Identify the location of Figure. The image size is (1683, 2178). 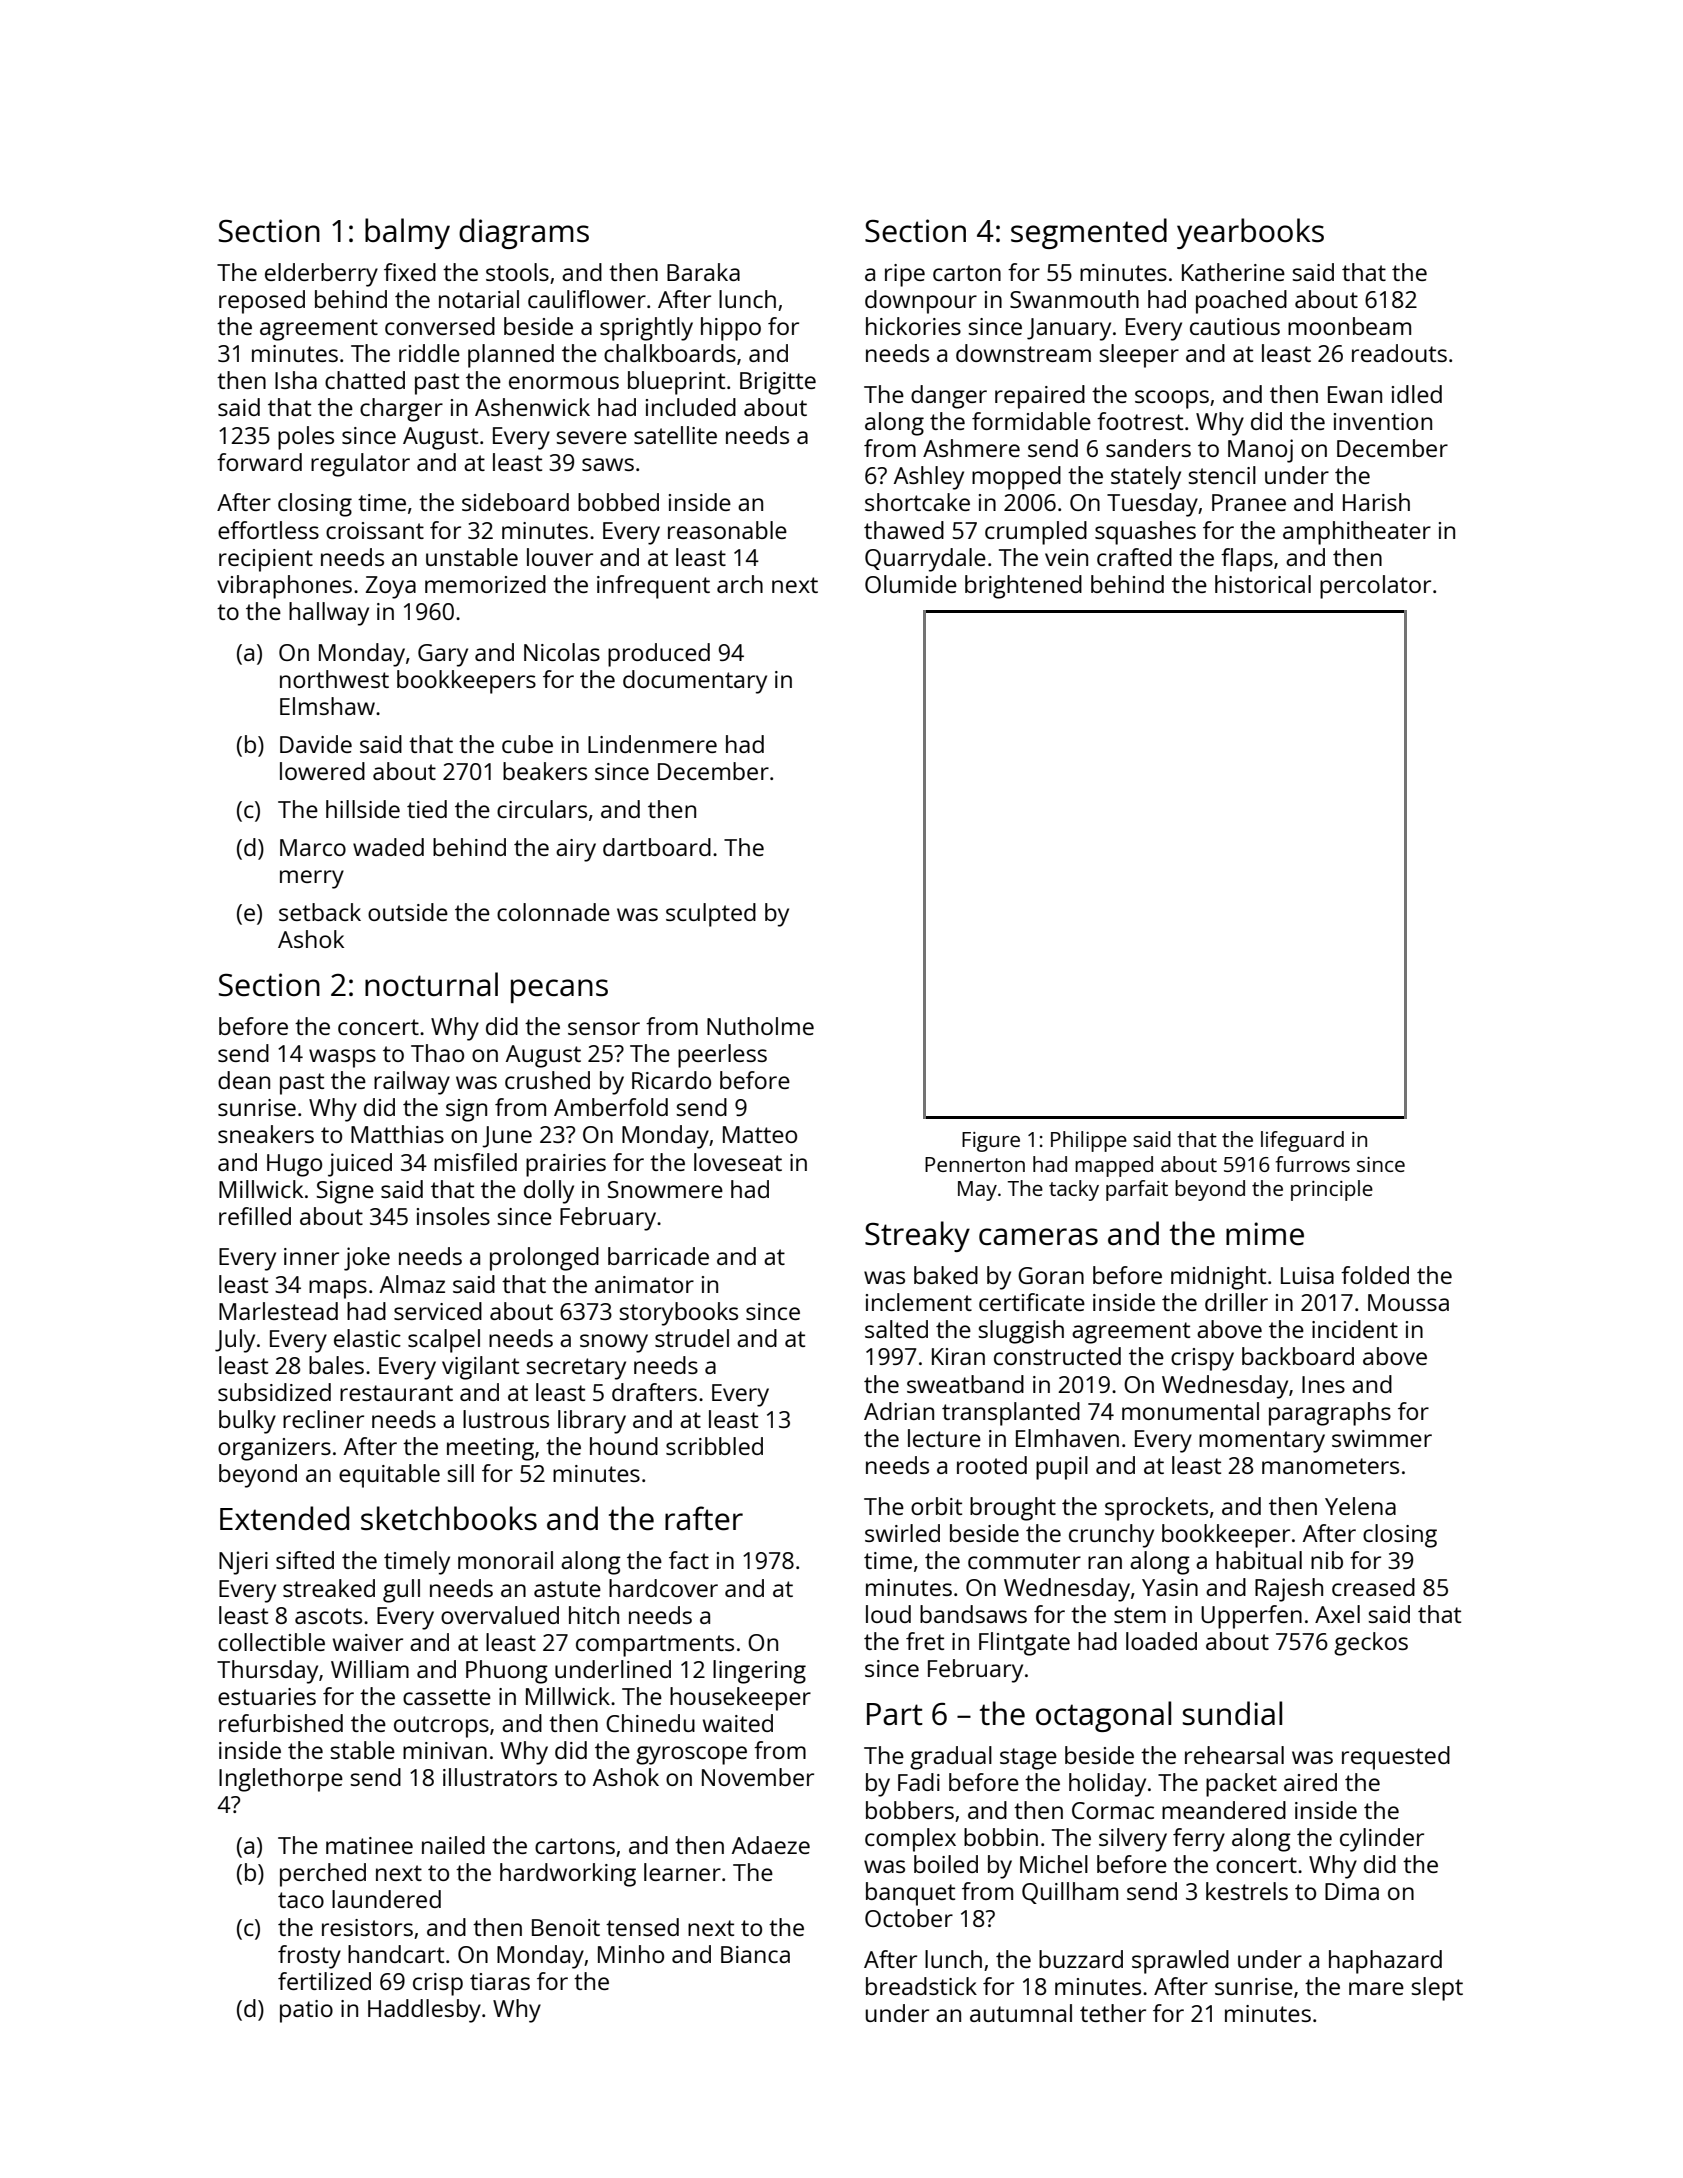
(991, 1142).
